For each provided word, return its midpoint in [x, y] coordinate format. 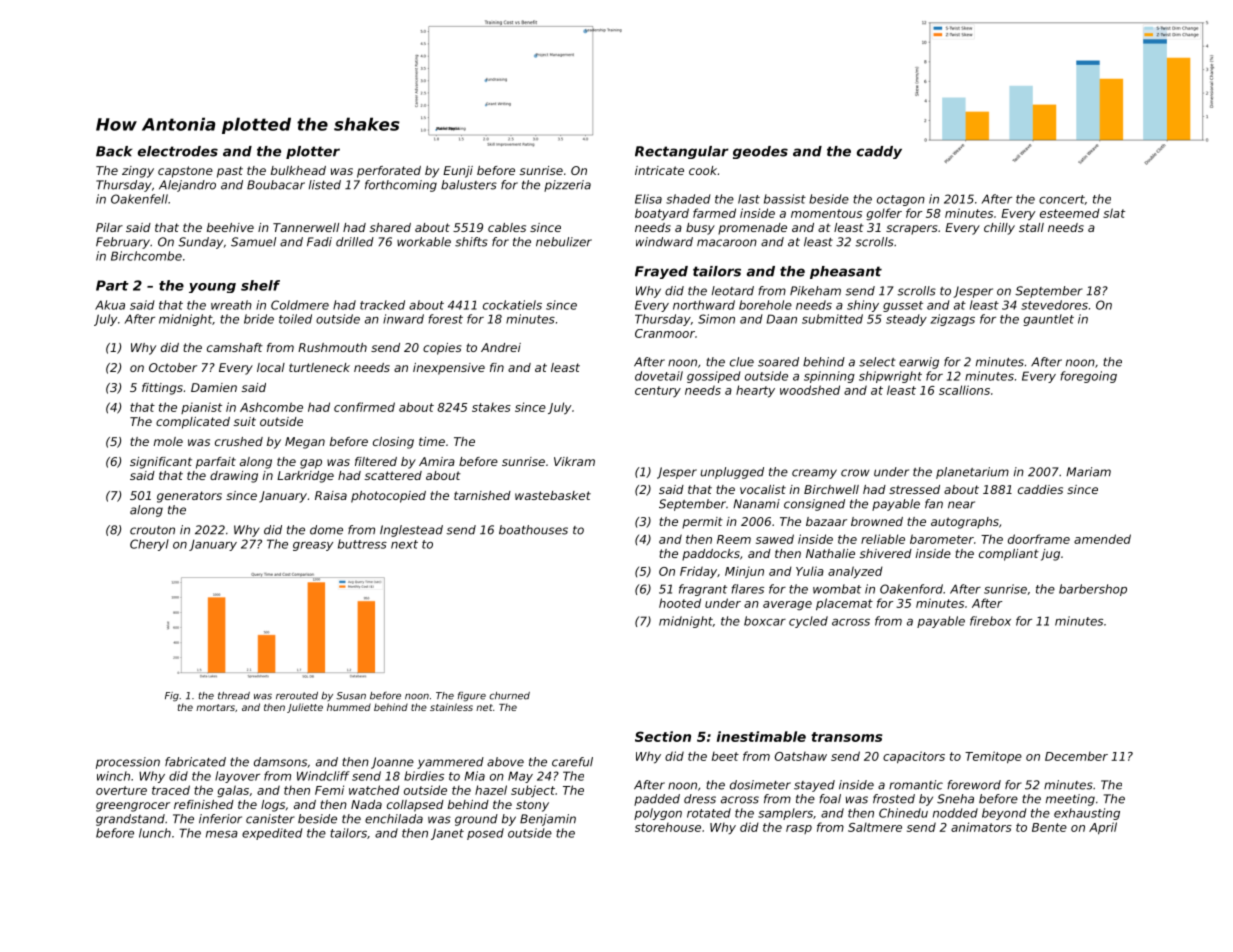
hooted [680, 603]
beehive [230, 227]
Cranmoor [665, 333]
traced [171, 790]
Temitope [993, 757]
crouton [152, 530]
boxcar [765, 621]
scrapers [911, 230]
